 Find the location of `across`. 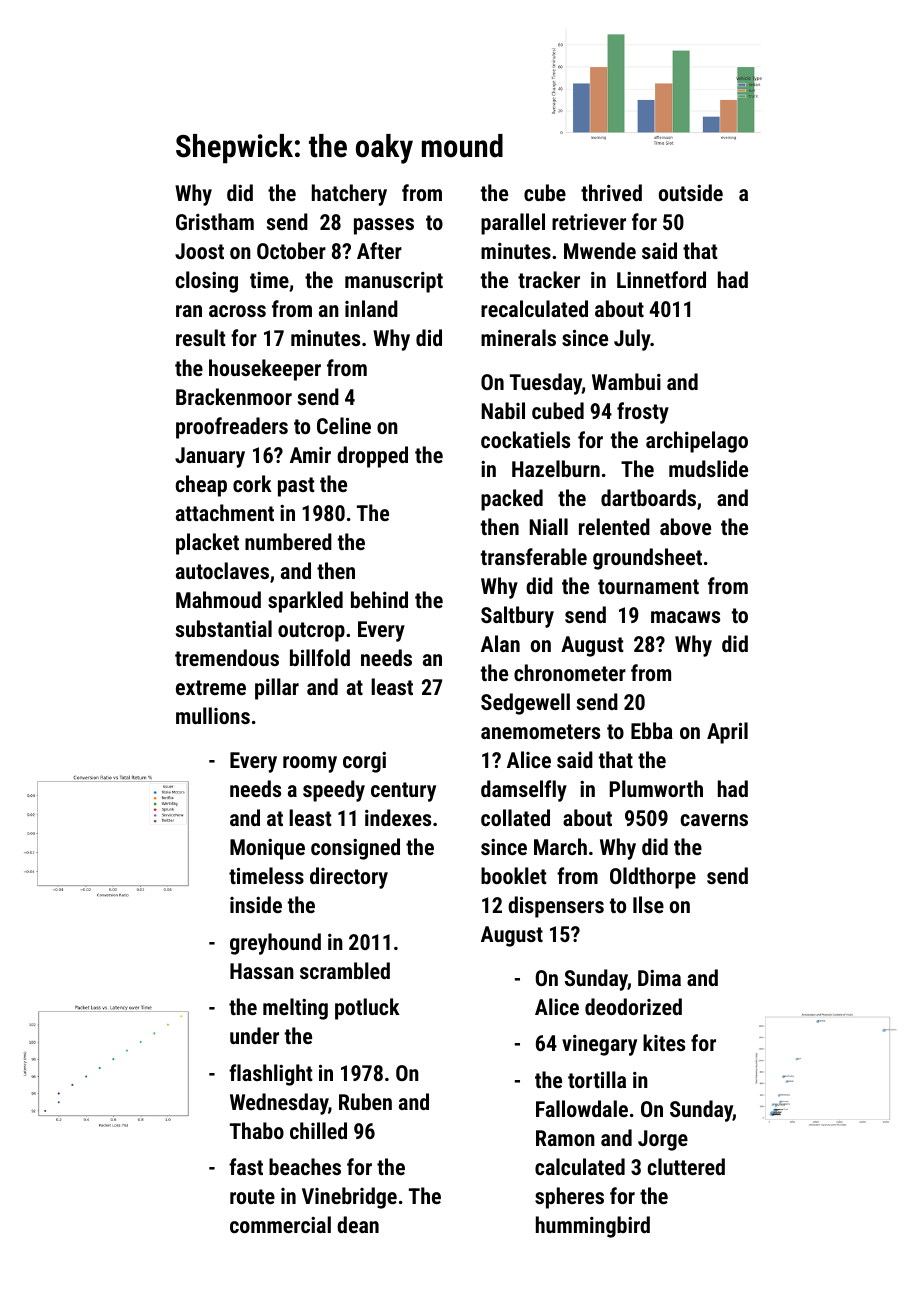

across is located at coordinates (237, 311).
